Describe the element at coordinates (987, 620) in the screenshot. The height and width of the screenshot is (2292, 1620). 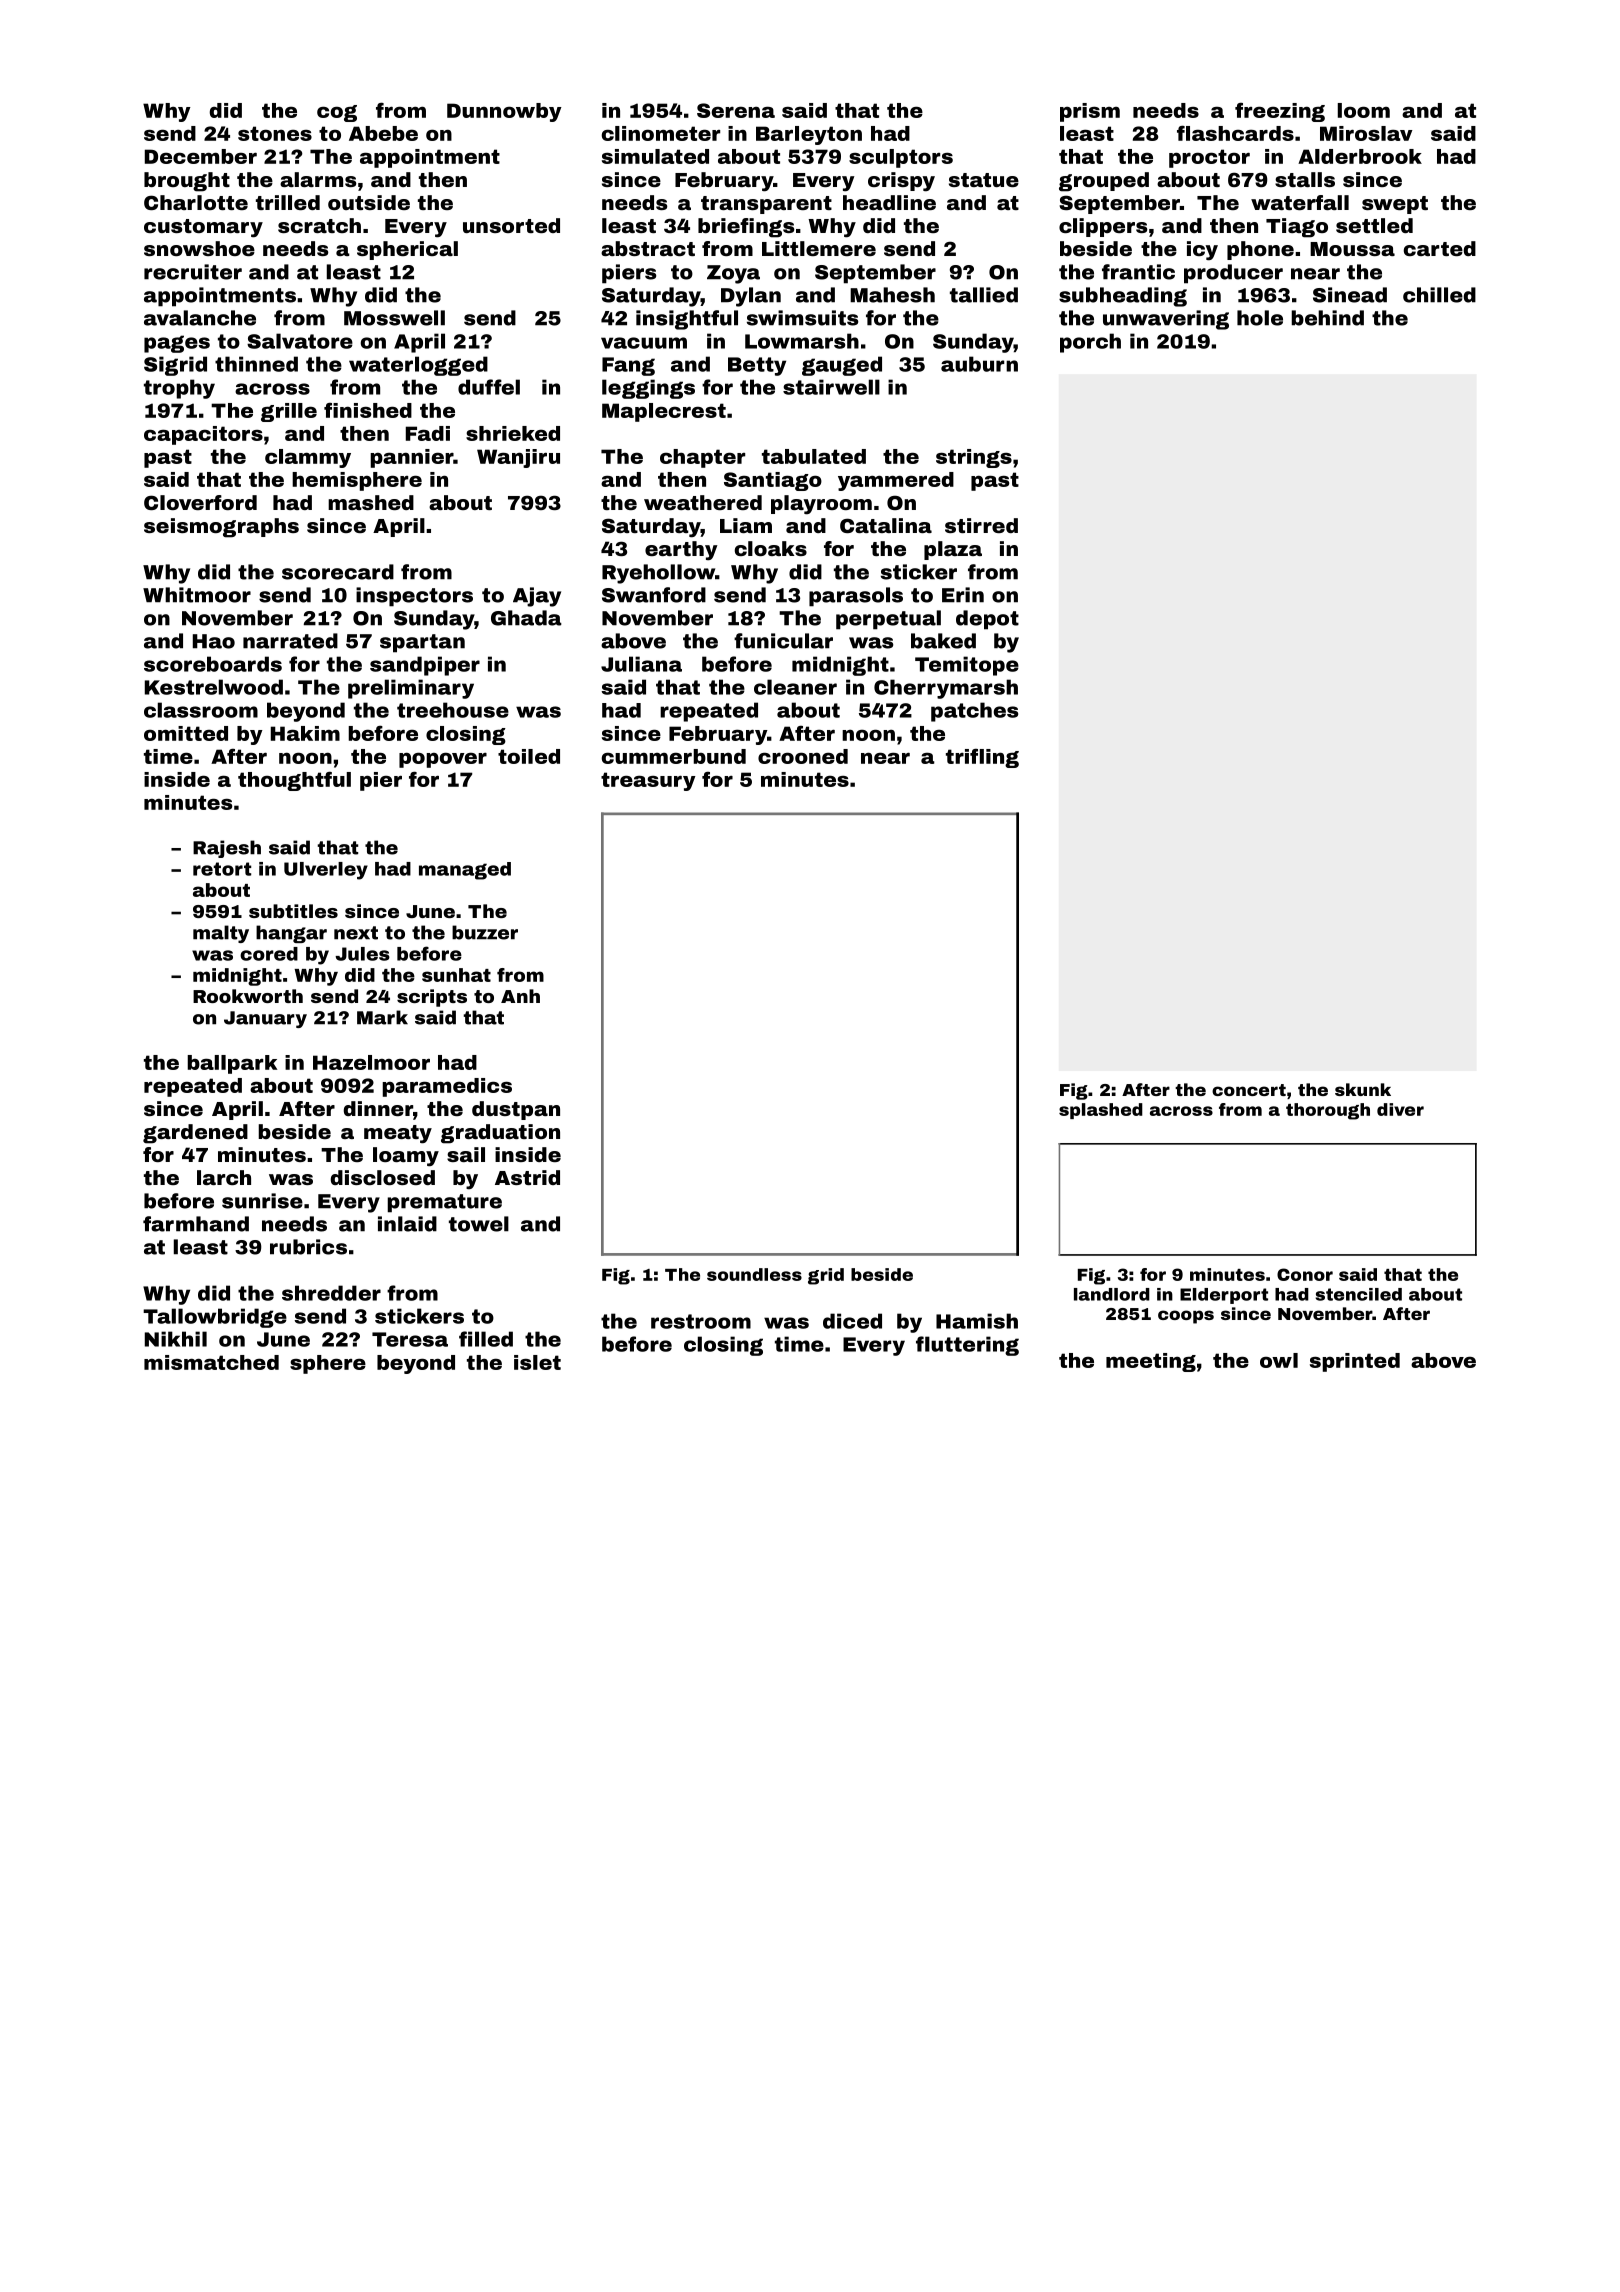
I see `depot` at that location.
